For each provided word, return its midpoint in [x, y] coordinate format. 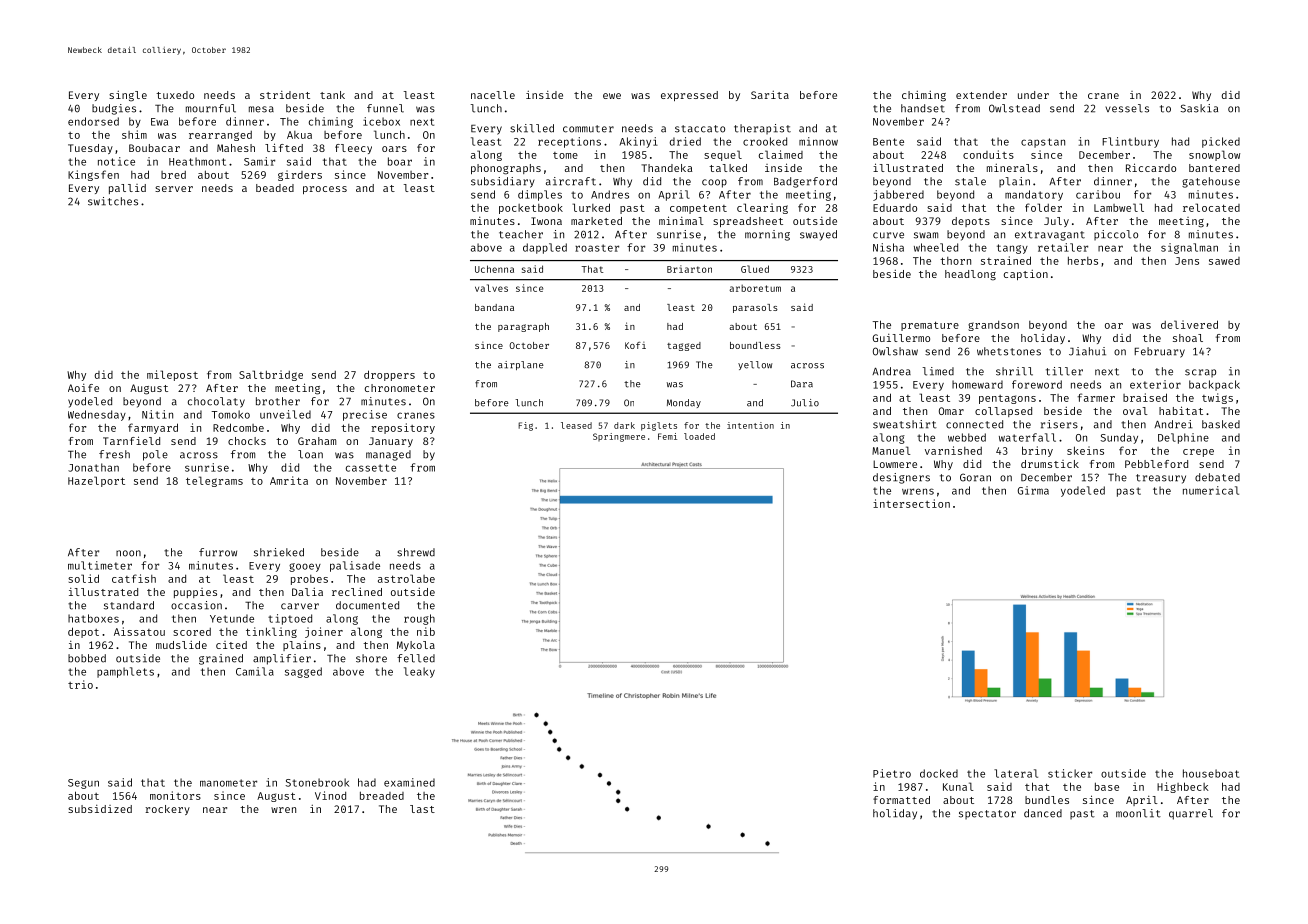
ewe [612, 96]
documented [367, 605]
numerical [1211, 490]
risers [1059, 424]
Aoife [83, 388]
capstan [1043, 143]
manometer [228, 783]
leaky [419, 672]
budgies [114, 109]
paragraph [523, 327]
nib [426, 631]
